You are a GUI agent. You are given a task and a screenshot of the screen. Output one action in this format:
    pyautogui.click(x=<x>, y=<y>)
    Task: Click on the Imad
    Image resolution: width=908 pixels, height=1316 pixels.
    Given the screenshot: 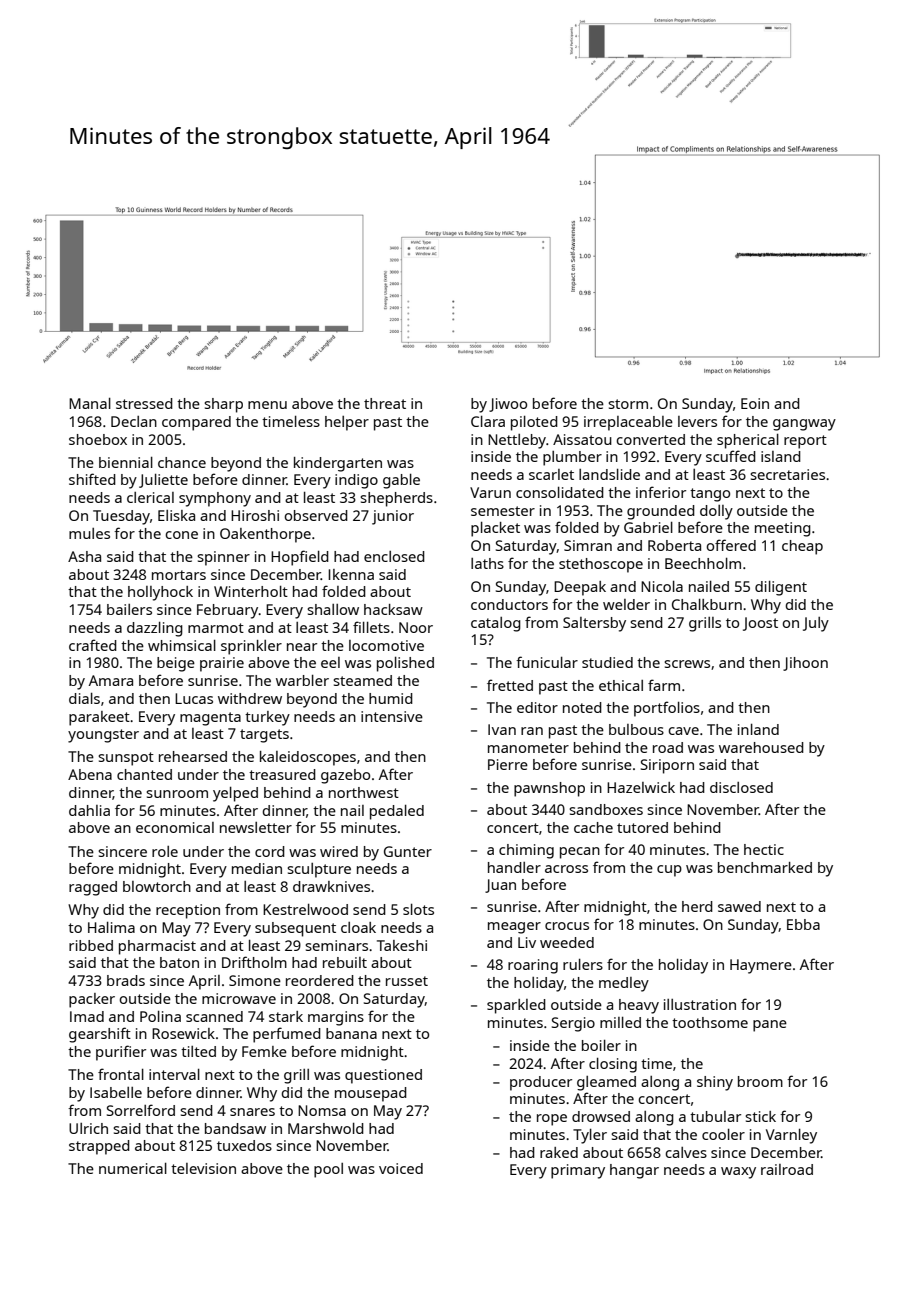 What is the action you would take?
    pyautogui.click(x=87, y=1016)
